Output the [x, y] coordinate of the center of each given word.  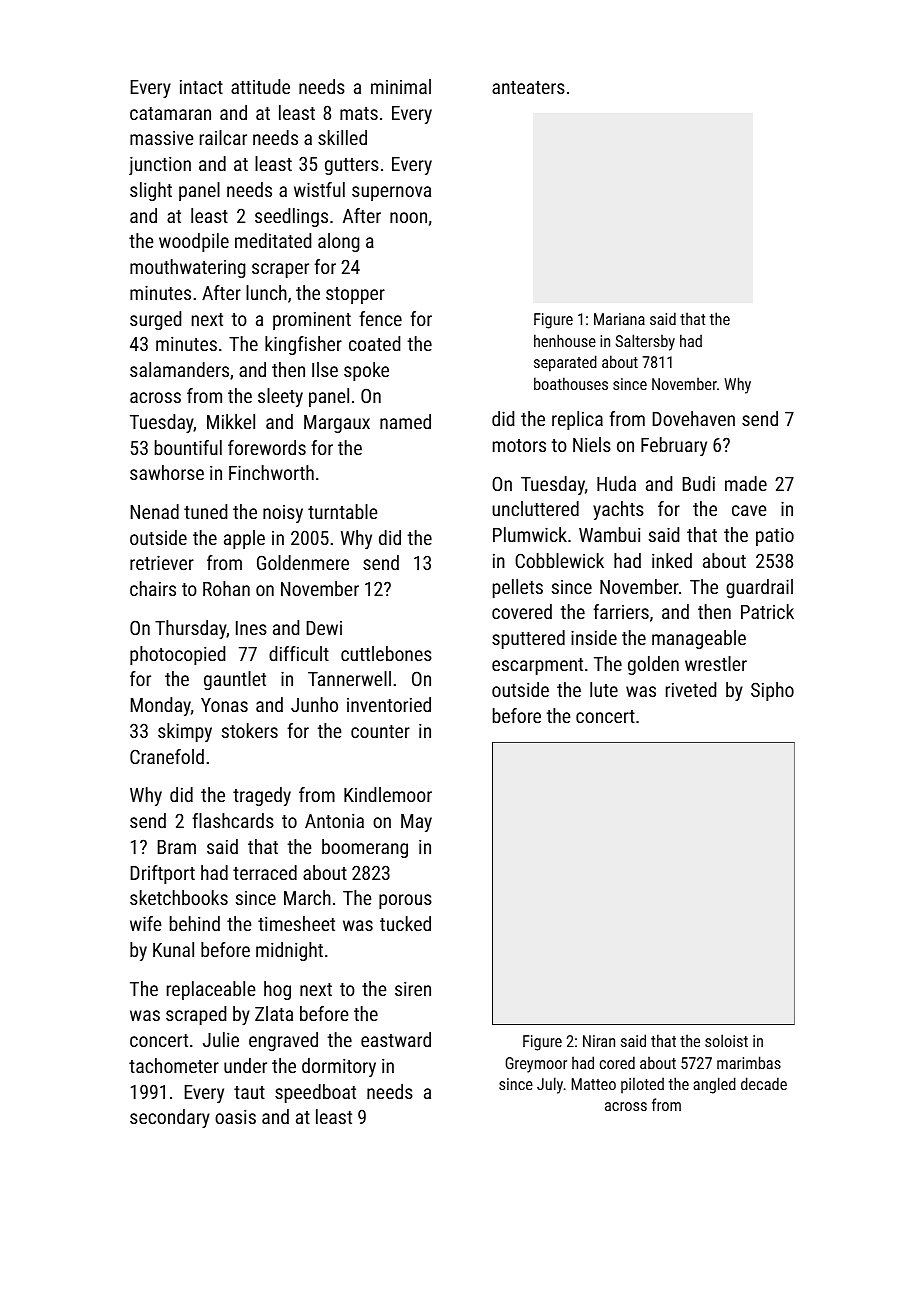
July [550, 1085]
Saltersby [645, 342]
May [416, 823]
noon [408, 217]
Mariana [619, 319]
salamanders [179, 369]
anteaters [528, 87]
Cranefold [167, 756]
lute [604, 689]
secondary [170, 1118]
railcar [223, 137]
